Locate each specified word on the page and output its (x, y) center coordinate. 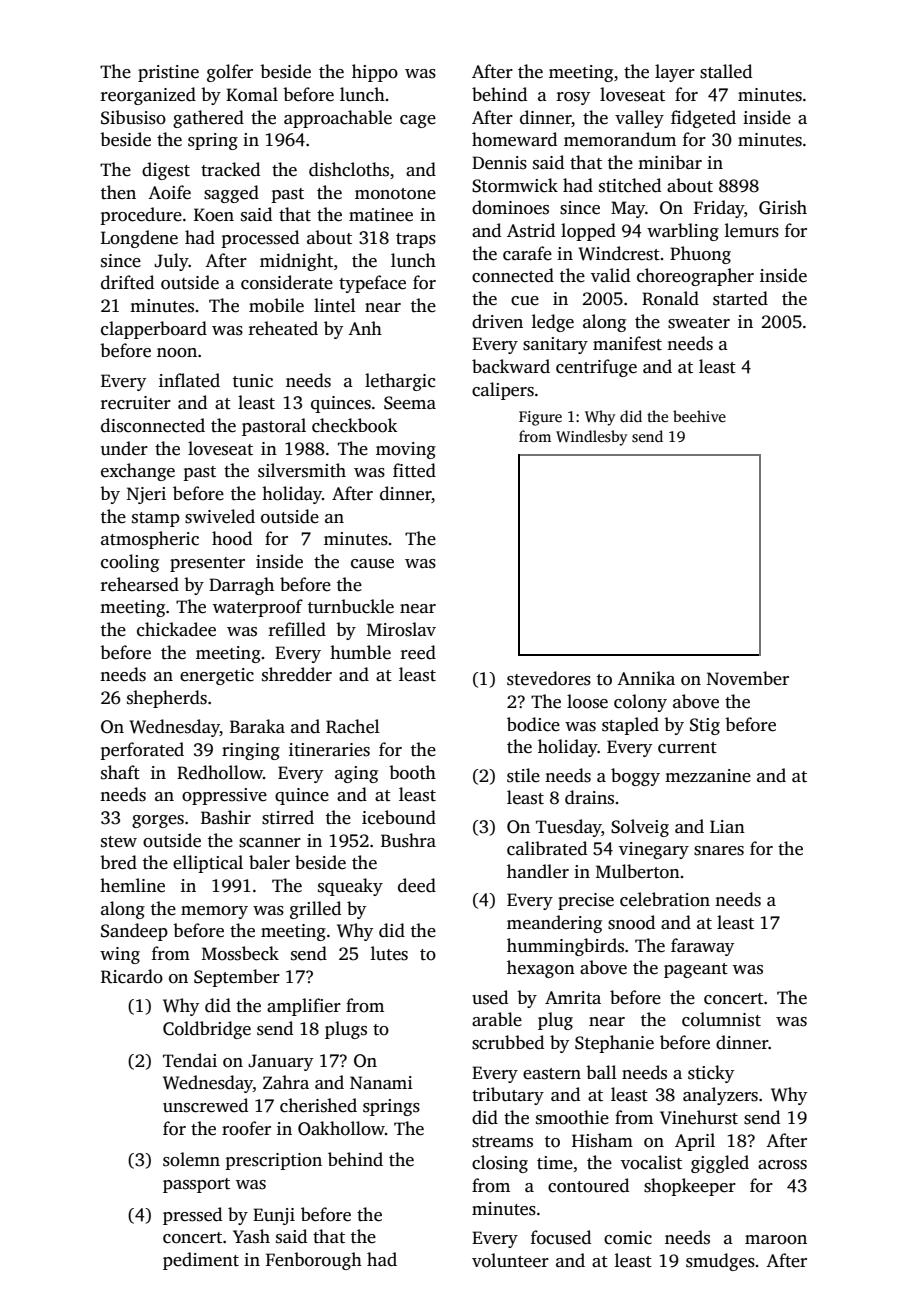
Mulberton (638, 871)
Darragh (241, 586)
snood (631, 922)
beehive (699, 416)
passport (196, 1185)
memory (214, 912)
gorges (158, 821)
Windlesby (591, 438)
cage (418, 121)
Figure (540, 418)
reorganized (148, 96)
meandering (554, 924)
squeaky (350, 887)
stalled (726, 71)
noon (177, 353)
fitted (414, 470)
